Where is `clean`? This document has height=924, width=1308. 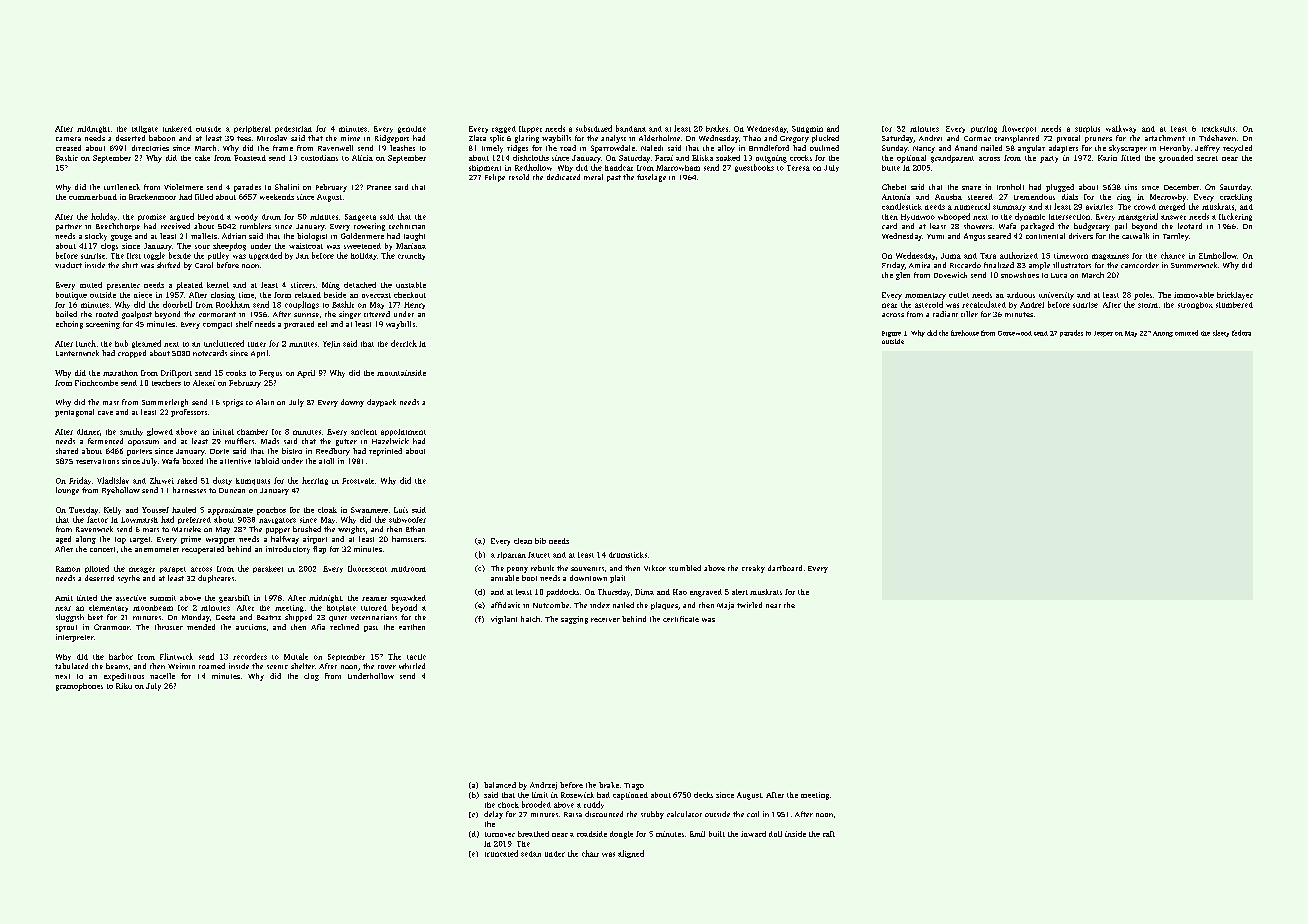
clean is located at coordinates (523, 541).
